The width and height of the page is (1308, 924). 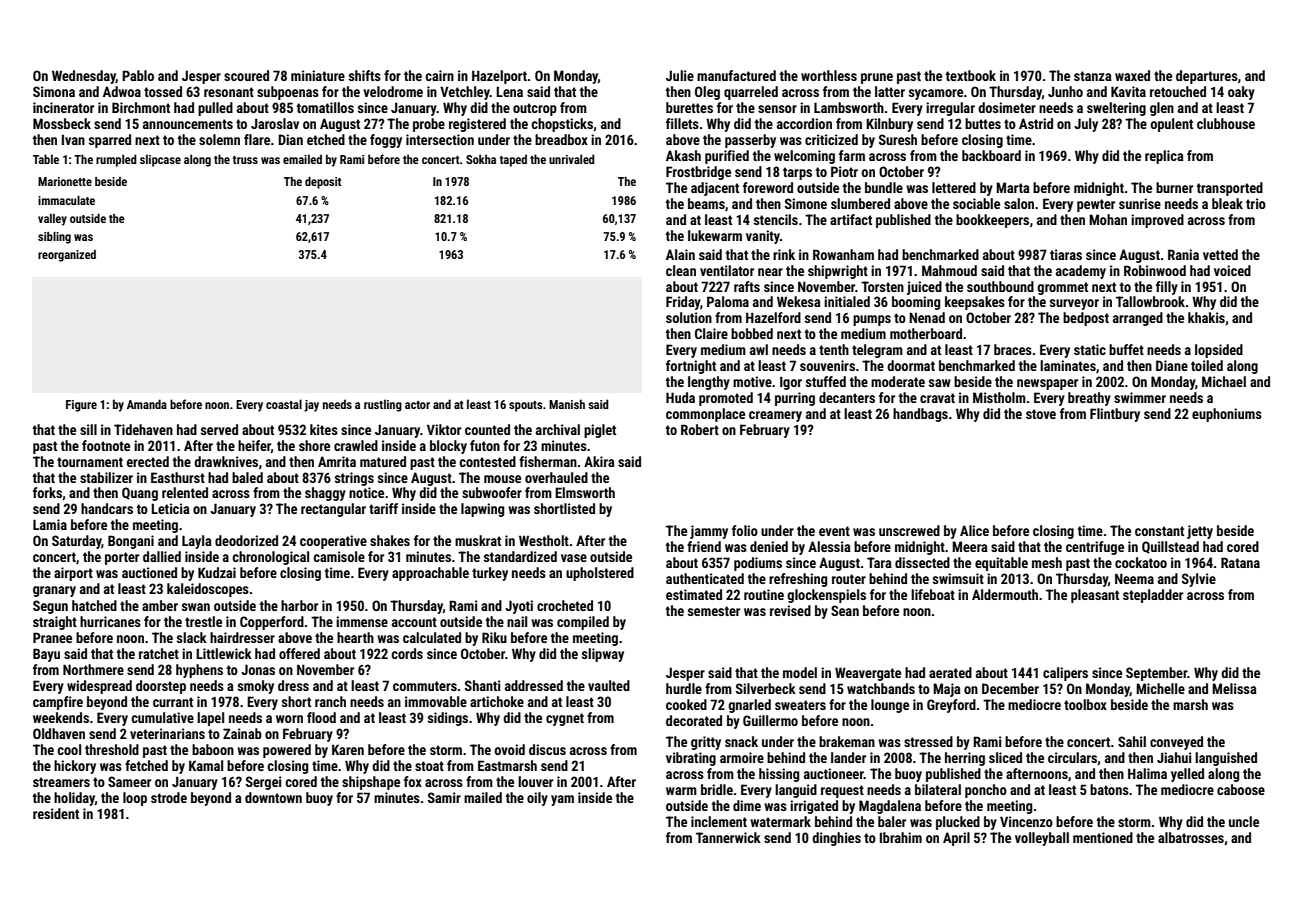 What do you see at coordinates (1138, 319) in the page?
I see `arranged` at bounding box center [1138, 319].
